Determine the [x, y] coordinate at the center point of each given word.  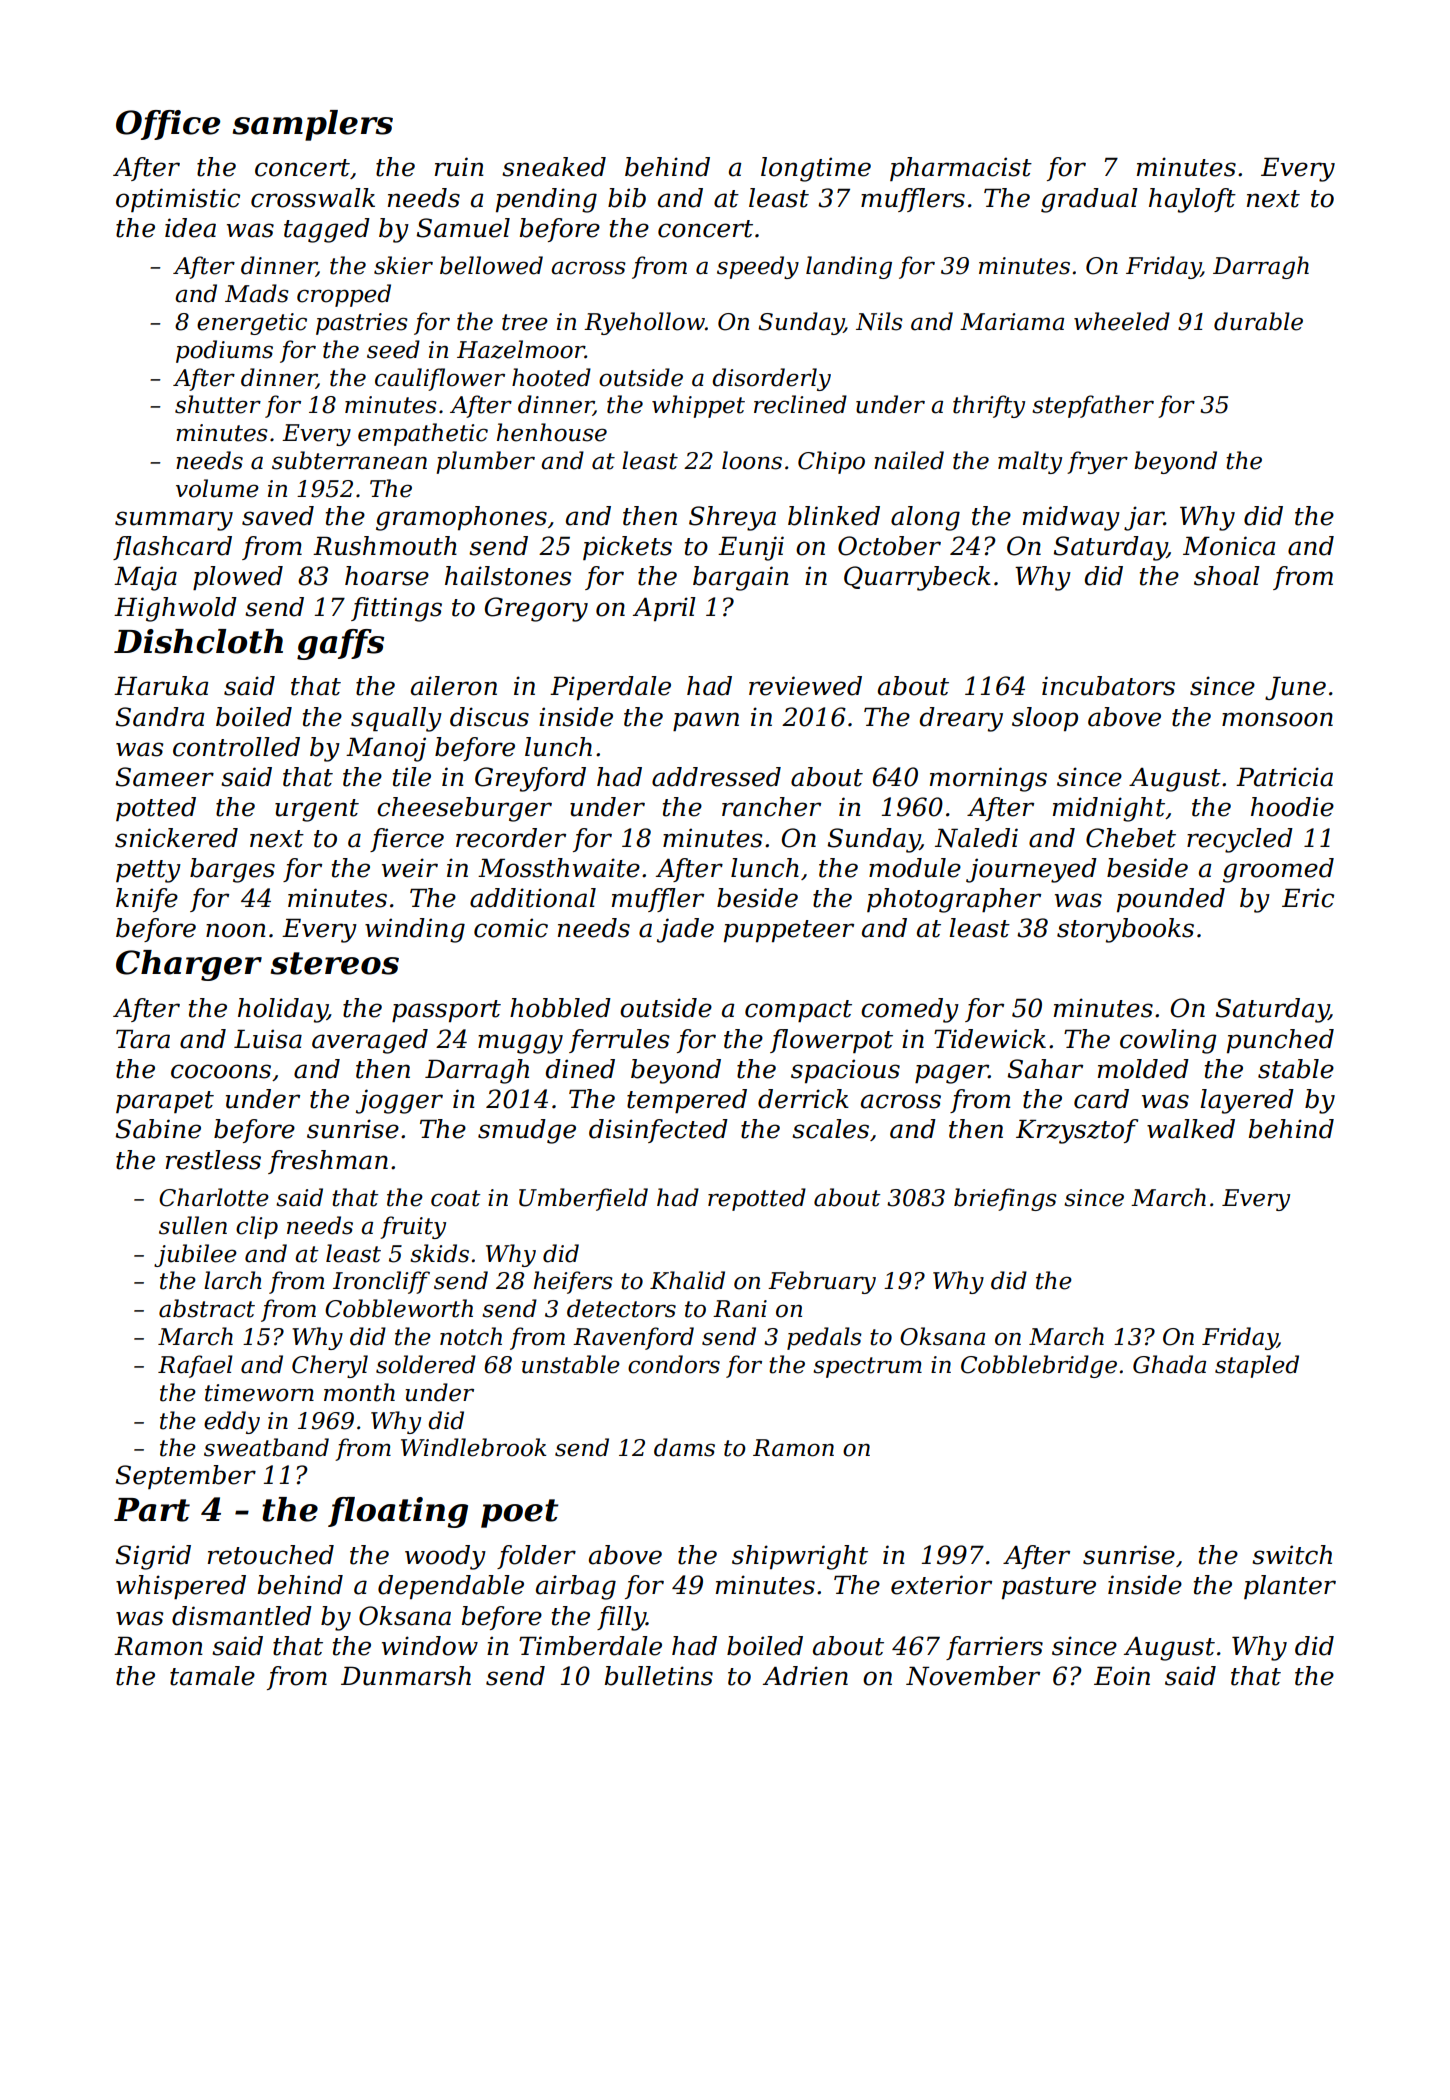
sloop [1045, 719]
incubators [1108, 686]
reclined [800, 404]
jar [1144, 518]
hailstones [508, 576]
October [889, 546]
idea [190, 228]
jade [685, 930]
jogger [399, 1101]
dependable [451, 1587]
